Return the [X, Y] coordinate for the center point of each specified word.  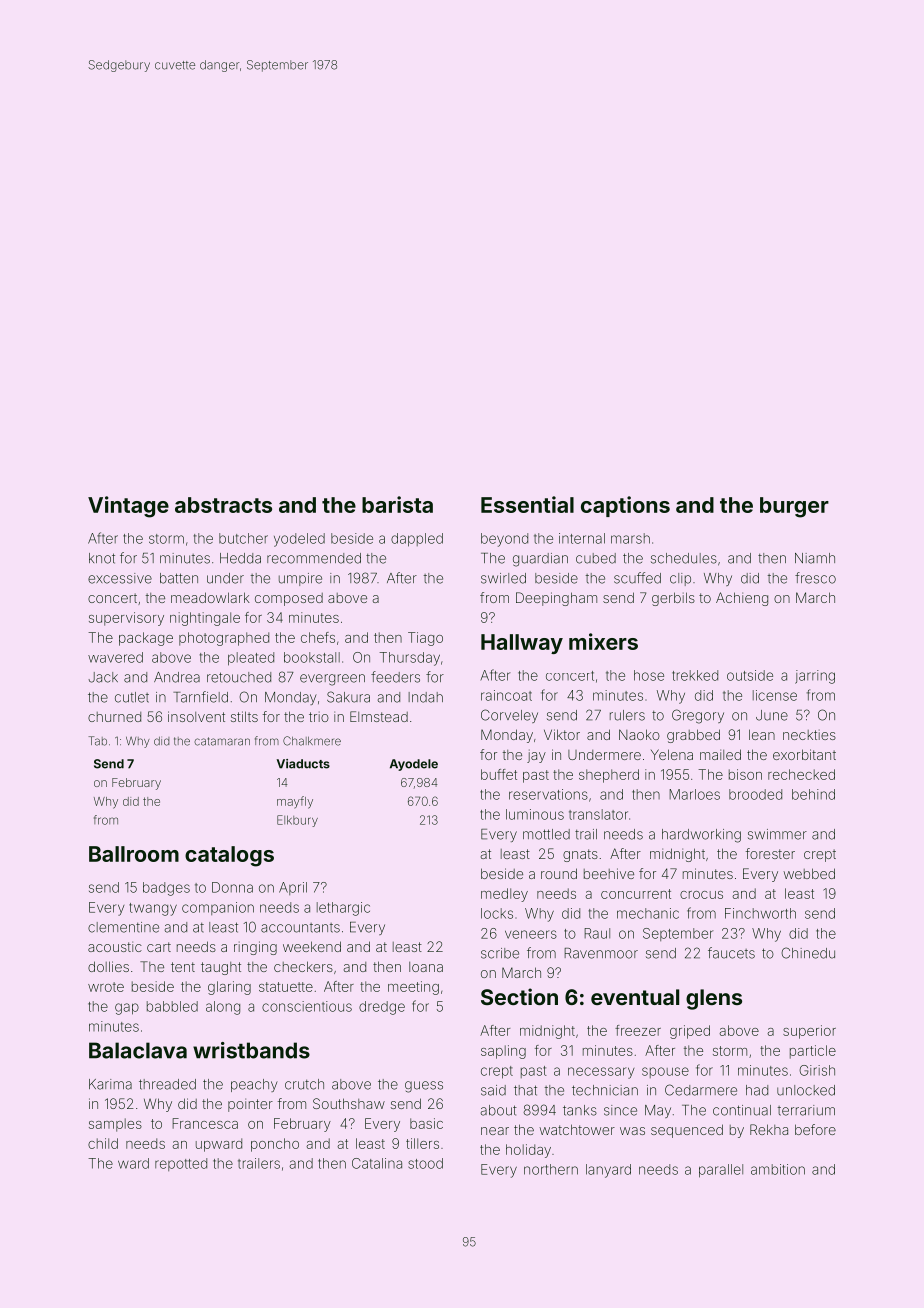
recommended [314, 558]
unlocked [806, 1090]
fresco [815, 578]
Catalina [377, 1163]
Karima [110, 1084]
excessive [120, 578]
